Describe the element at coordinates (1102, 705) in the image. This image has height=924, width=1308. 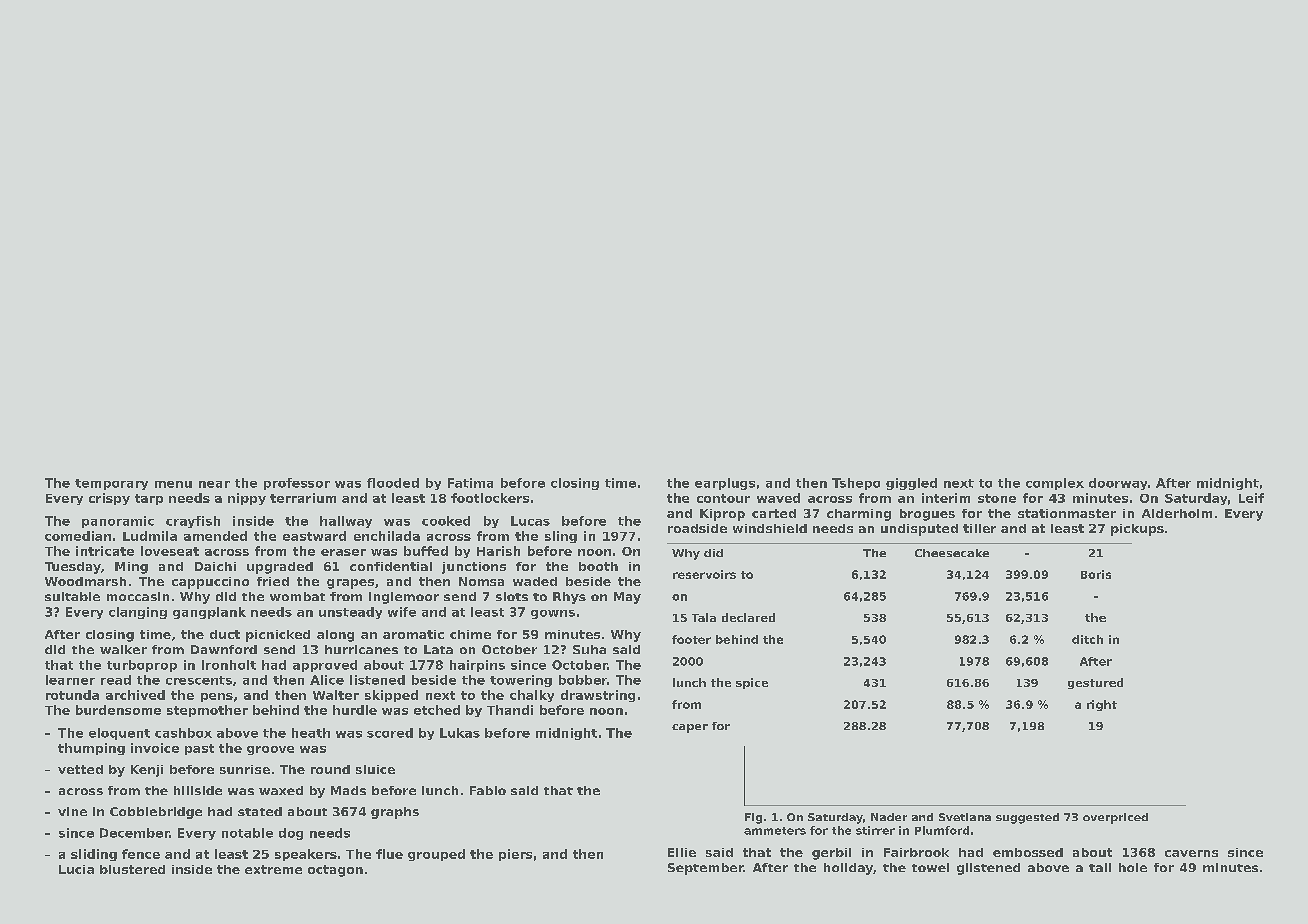
I see `right` at that location.
